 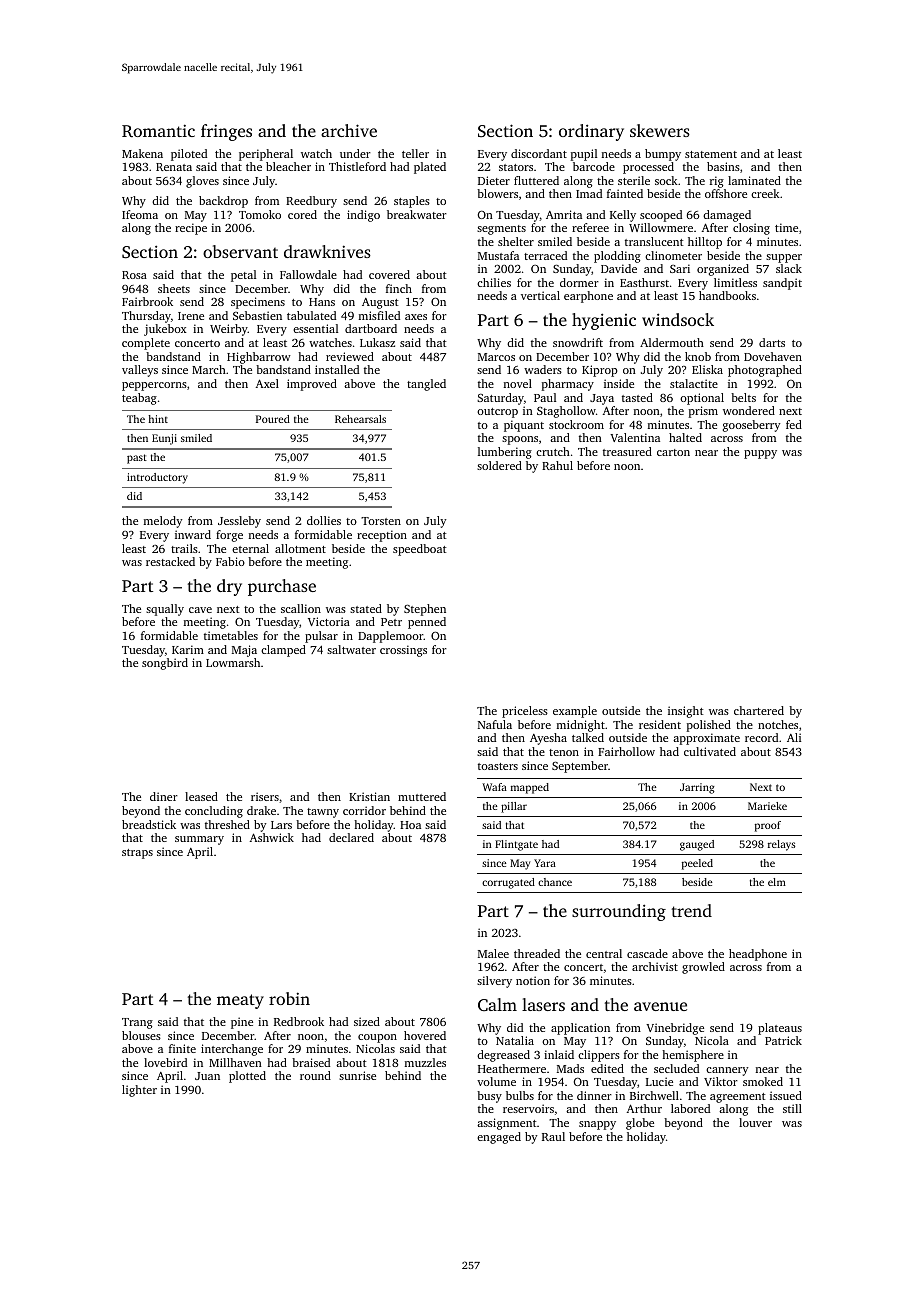 I want to click on tenon, so click(x=564, y=752).
